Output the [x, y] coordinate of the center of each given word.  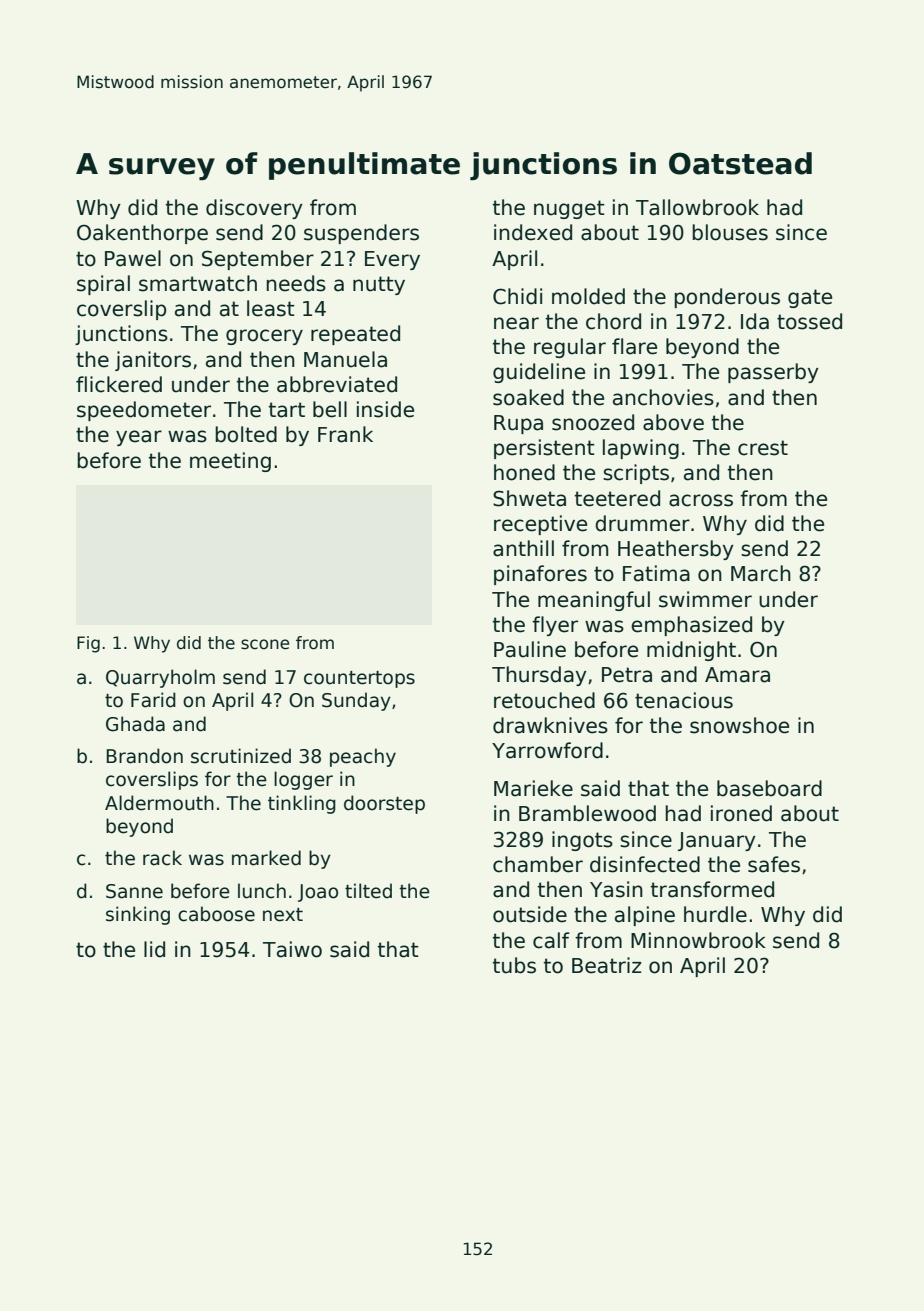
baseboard [769, 788]
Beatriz [607, 965]
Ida [755, 321]
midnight [691, 651]
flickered [119, 384]
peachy [363, 757]
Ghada [135, 724]
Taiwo [292, 949]
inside [385, 409]
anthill [523, 548]
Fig [88, 644]
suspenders [361, 234]
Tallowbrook [697, 207]
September [258, 260]
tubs [514, 965]
